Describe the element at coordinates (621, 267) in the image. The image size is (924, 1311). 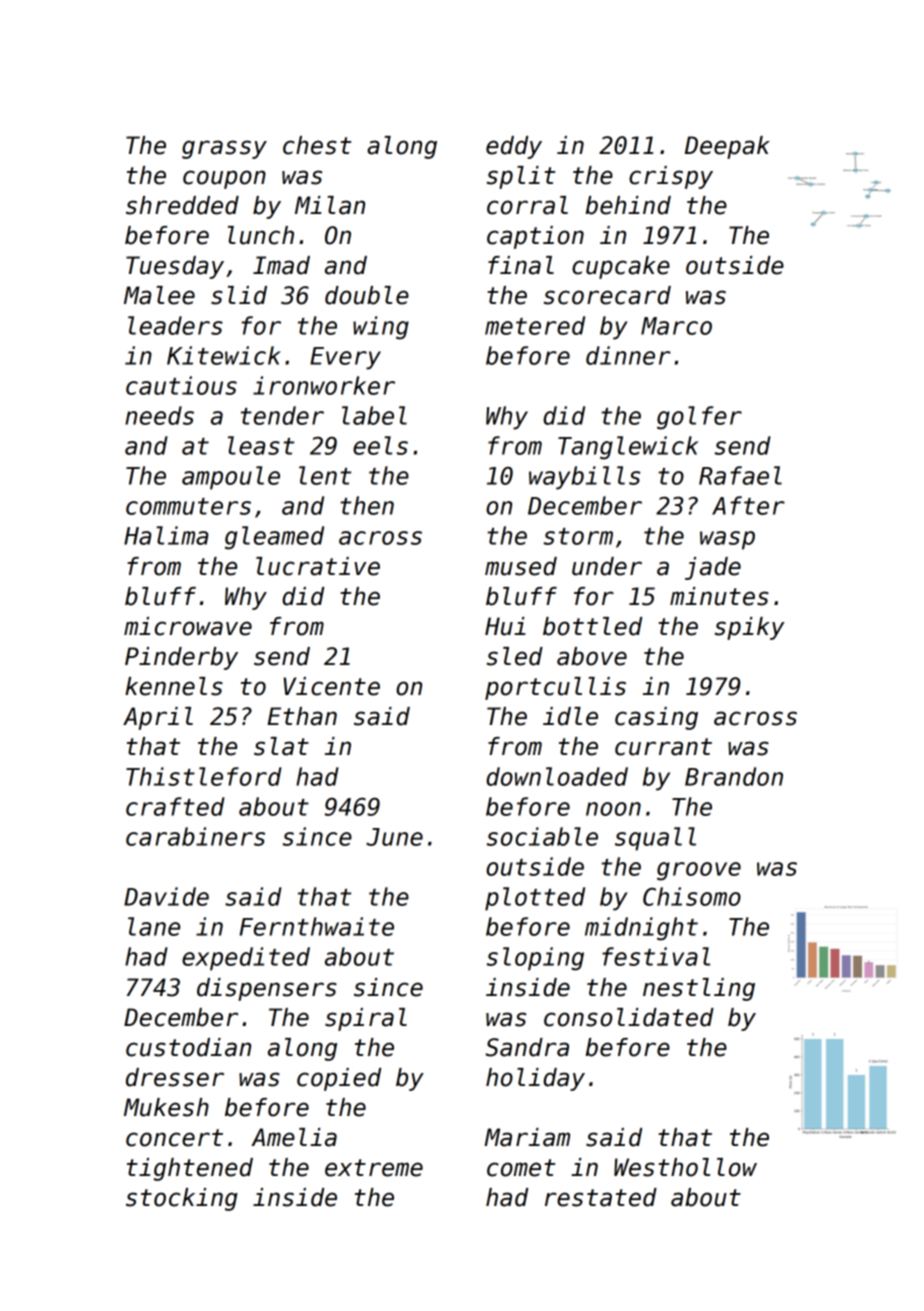
I see `cupcake` at that location.
